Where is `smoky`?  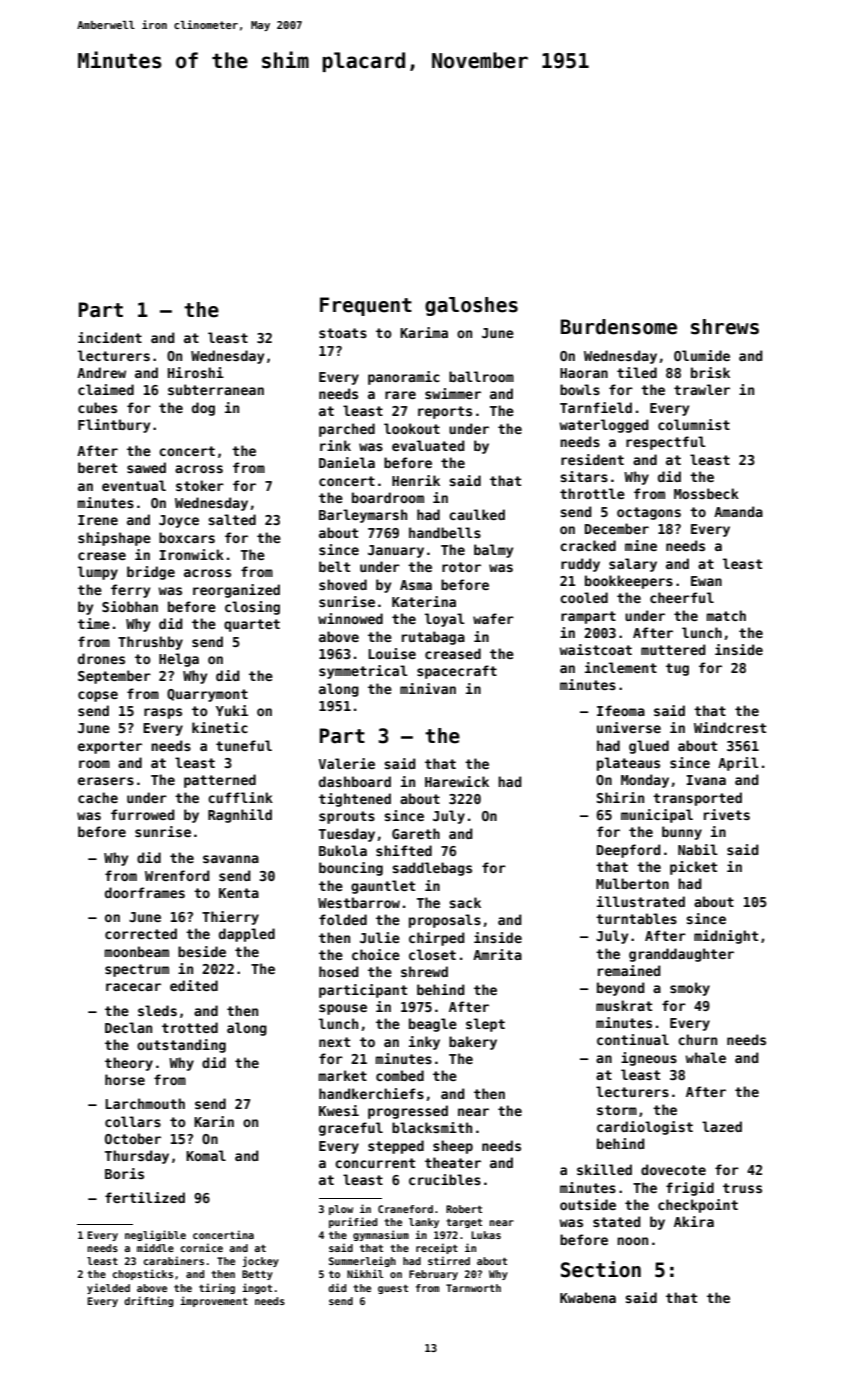 smoky is located at coordinates (690, 989).
